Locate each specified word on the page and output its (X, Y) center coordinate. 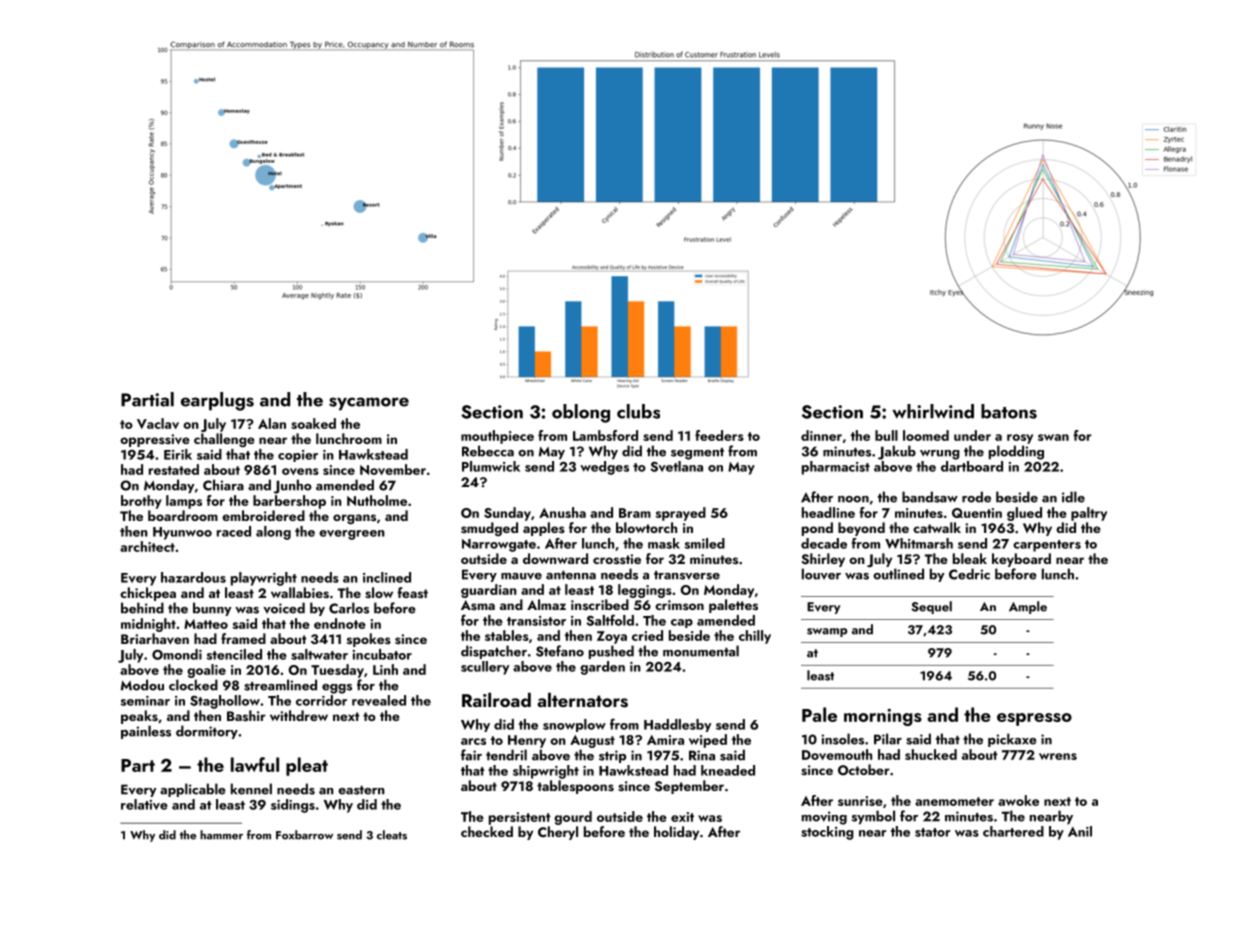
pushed (611, 652)
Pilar (888, 739)
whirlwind (933, 411)
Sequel (931, 607)
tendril (506, 755)
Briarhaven (155, 639)
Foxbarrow (304, 835)
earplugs (217, 401)
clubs (638, 411)
